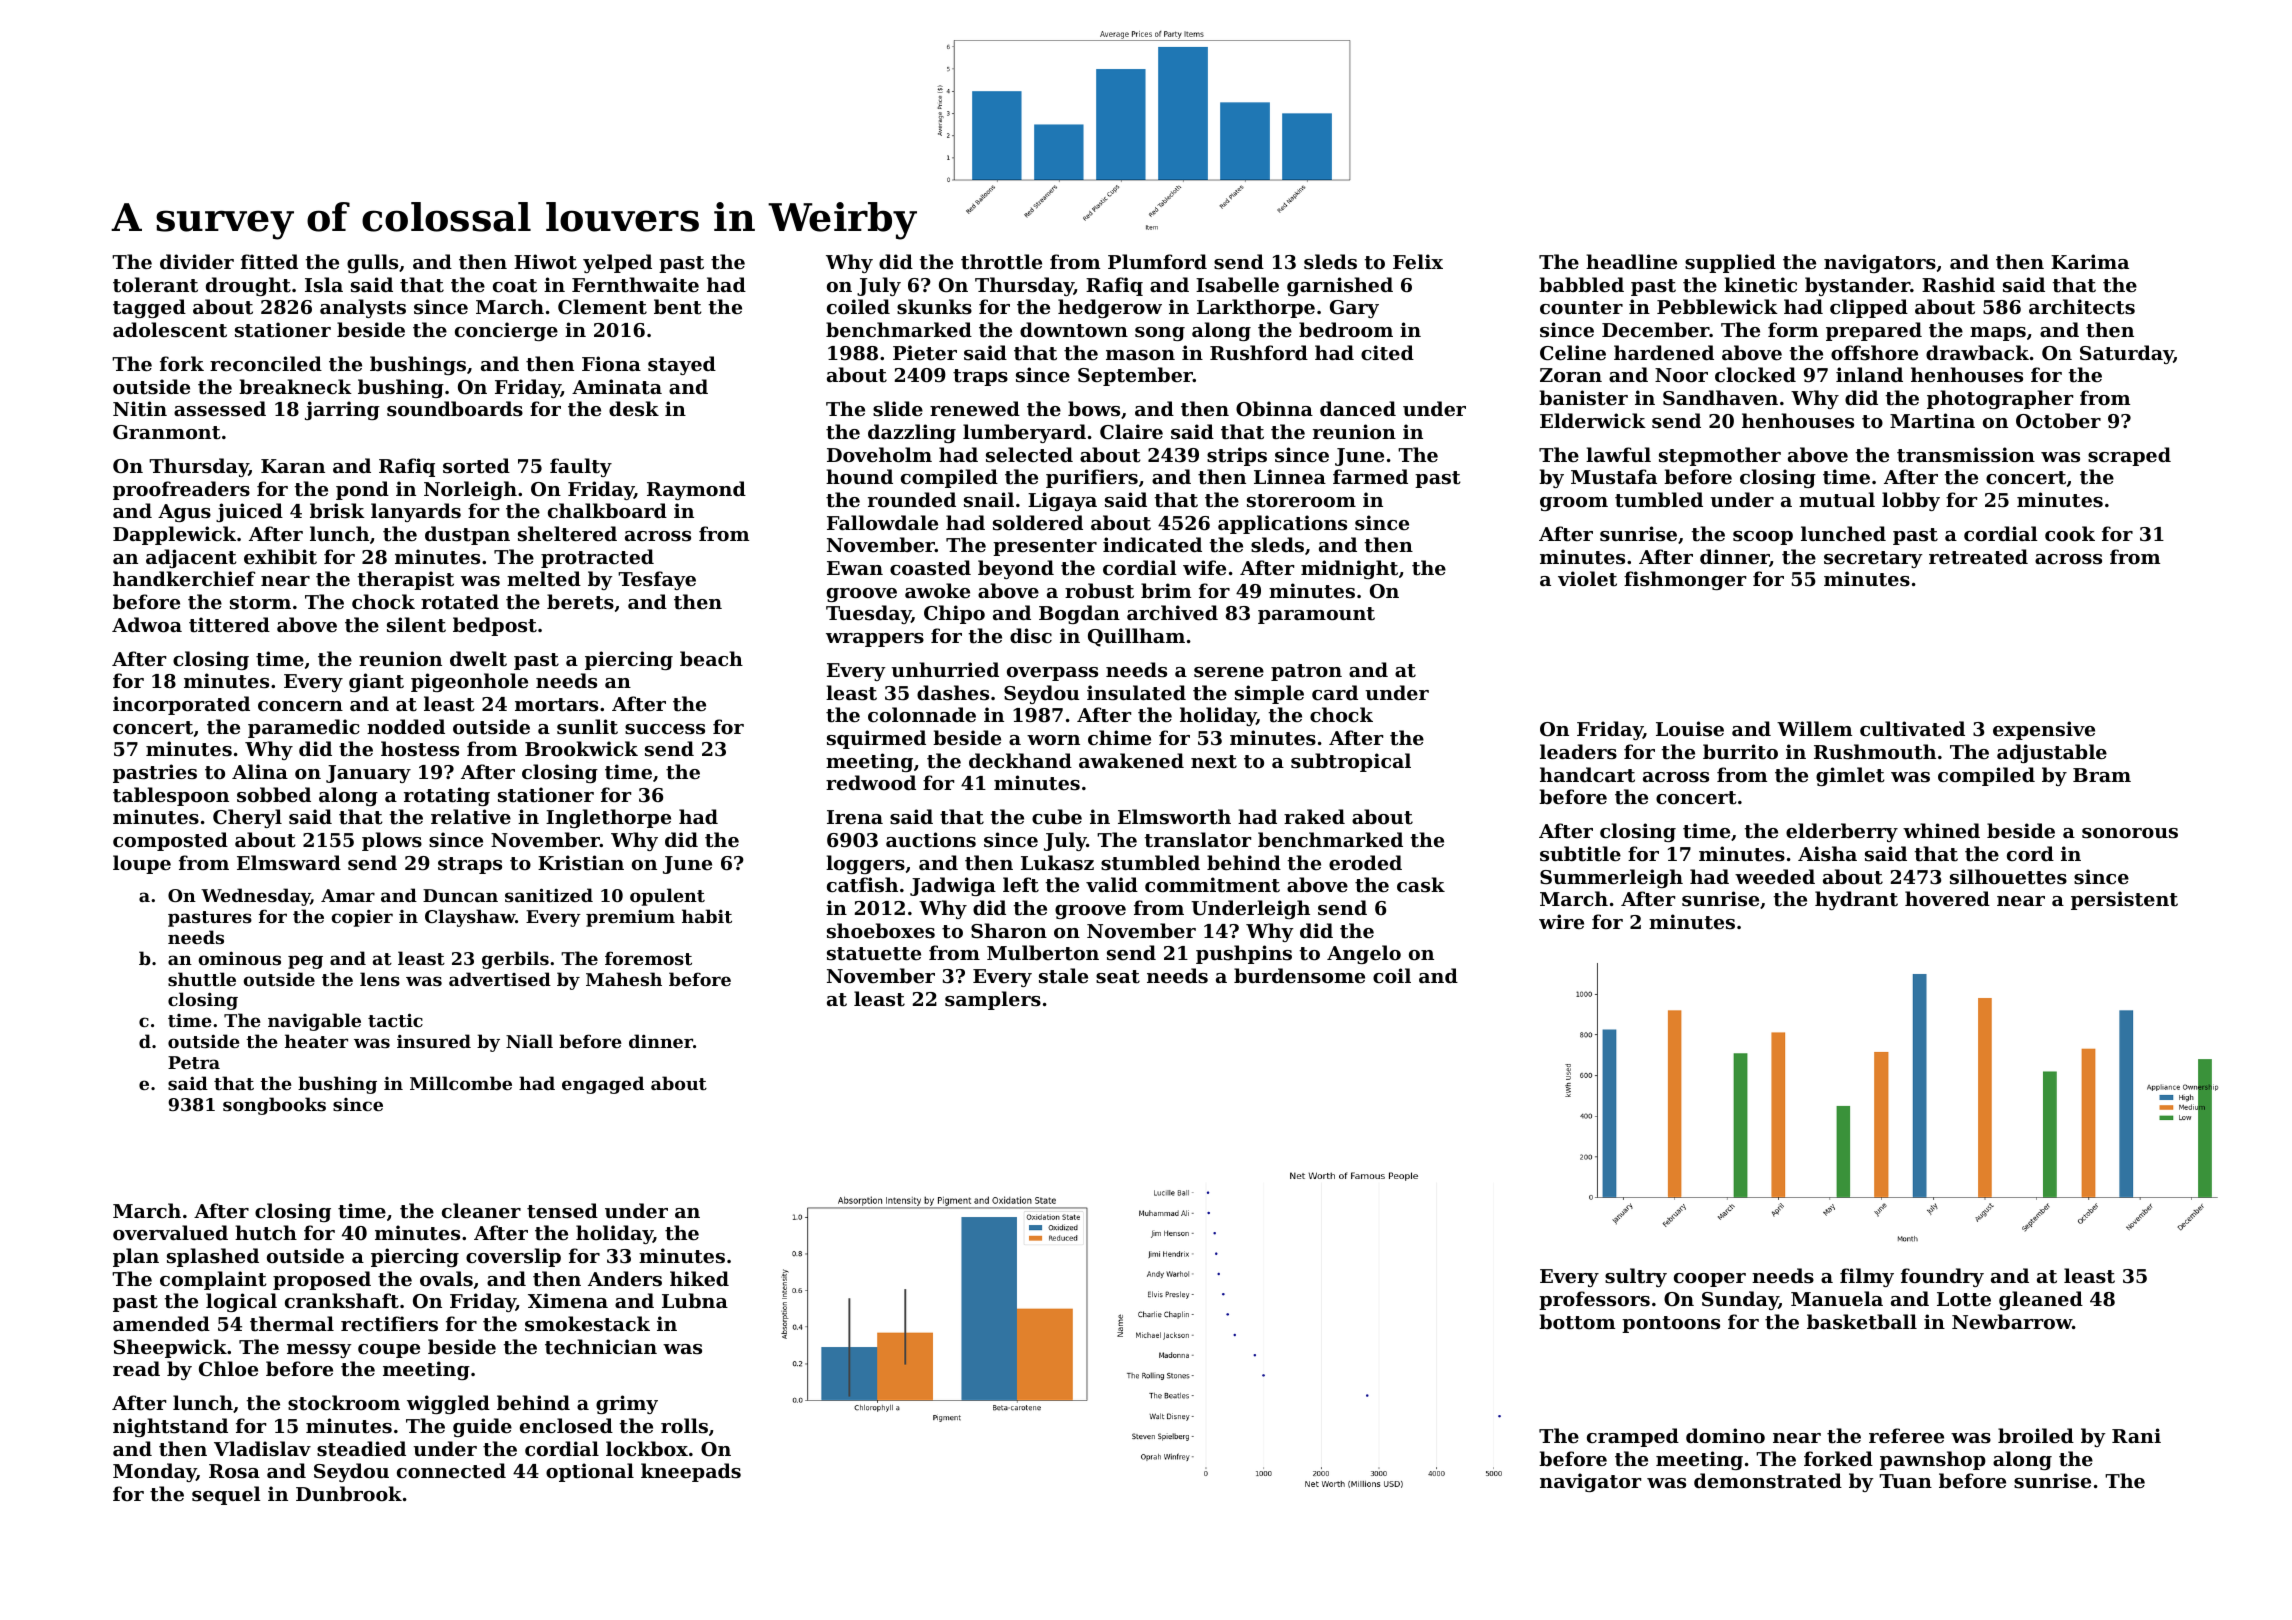 Image resolution: width=2292 pixels, height=1620 pixels. I want to click on Hiwot, so click(545, 262).
